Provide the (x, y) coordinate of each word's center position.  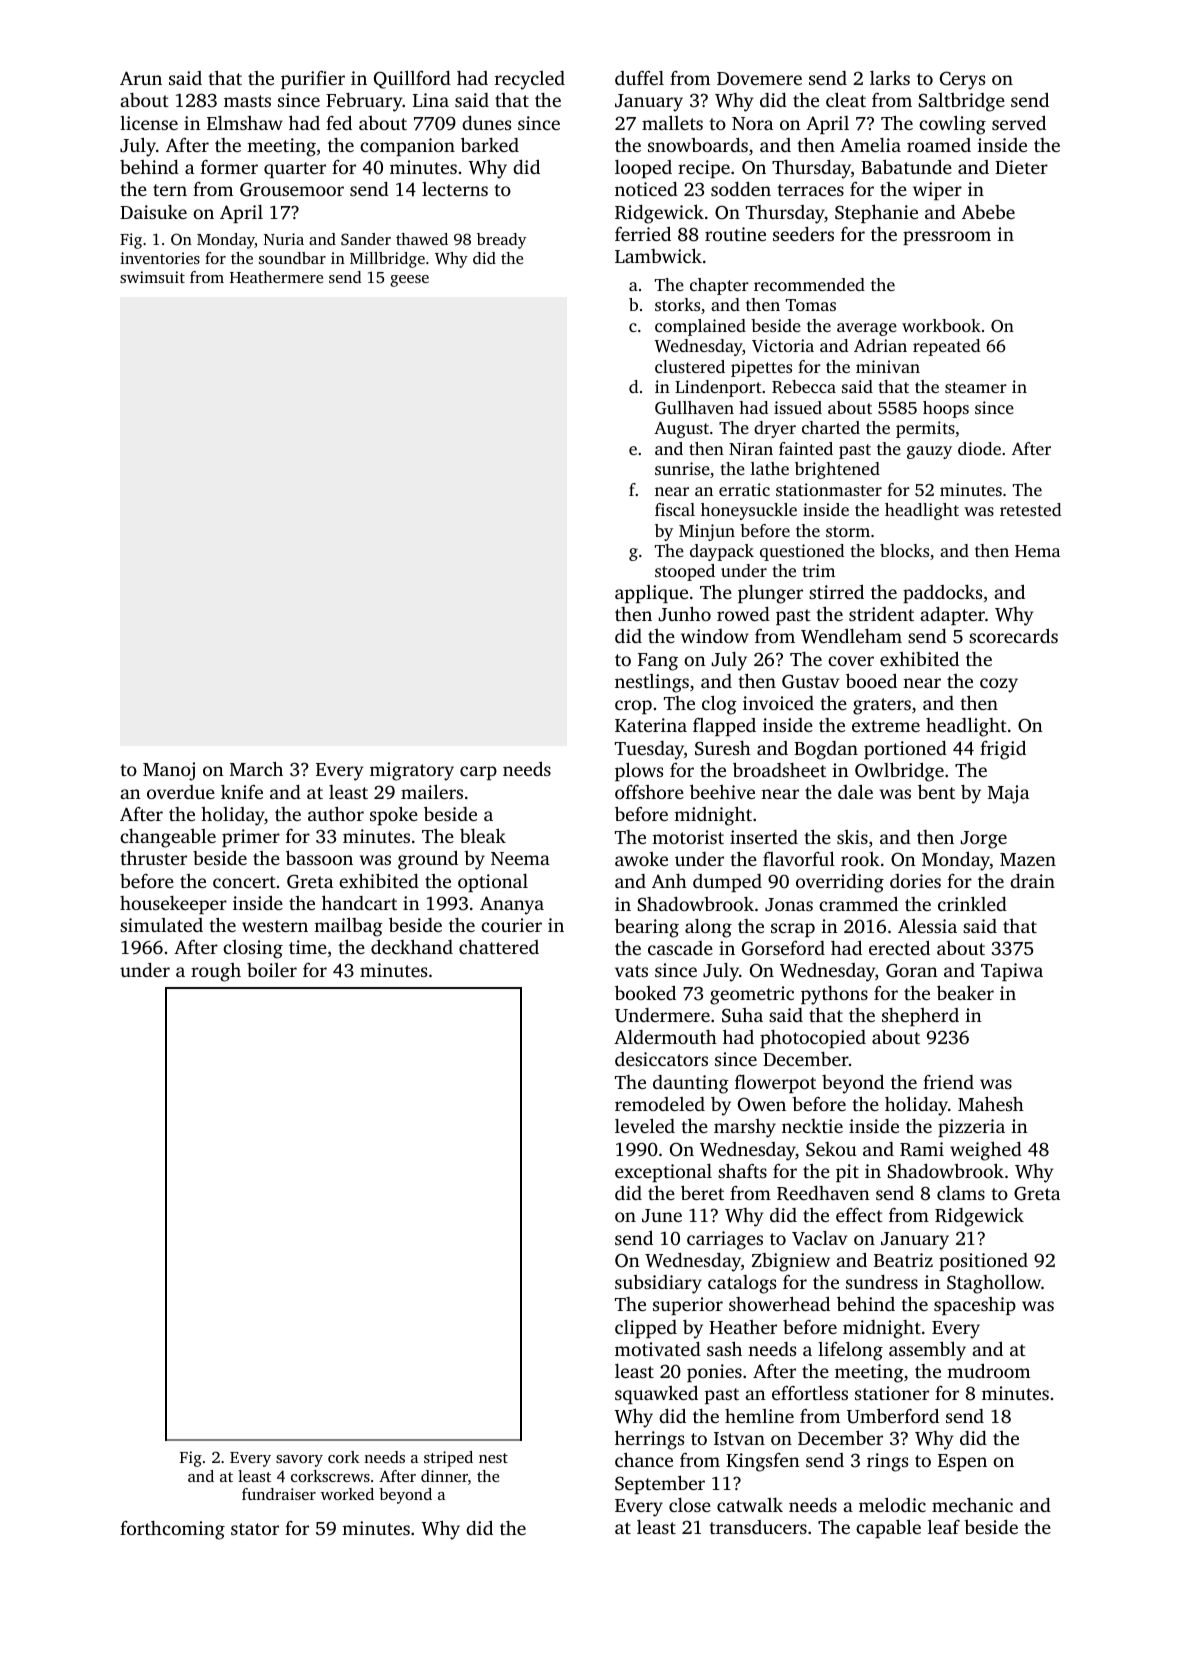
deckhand (412, 946)
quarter (295, 170)
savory (299, 1461)
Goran (912, 970)
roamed (939, 145)
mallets (672, 122)
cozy (999, 685)
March (256, 768)
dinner (444, 1476)
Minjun (707, 532)
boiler (272, 970)
